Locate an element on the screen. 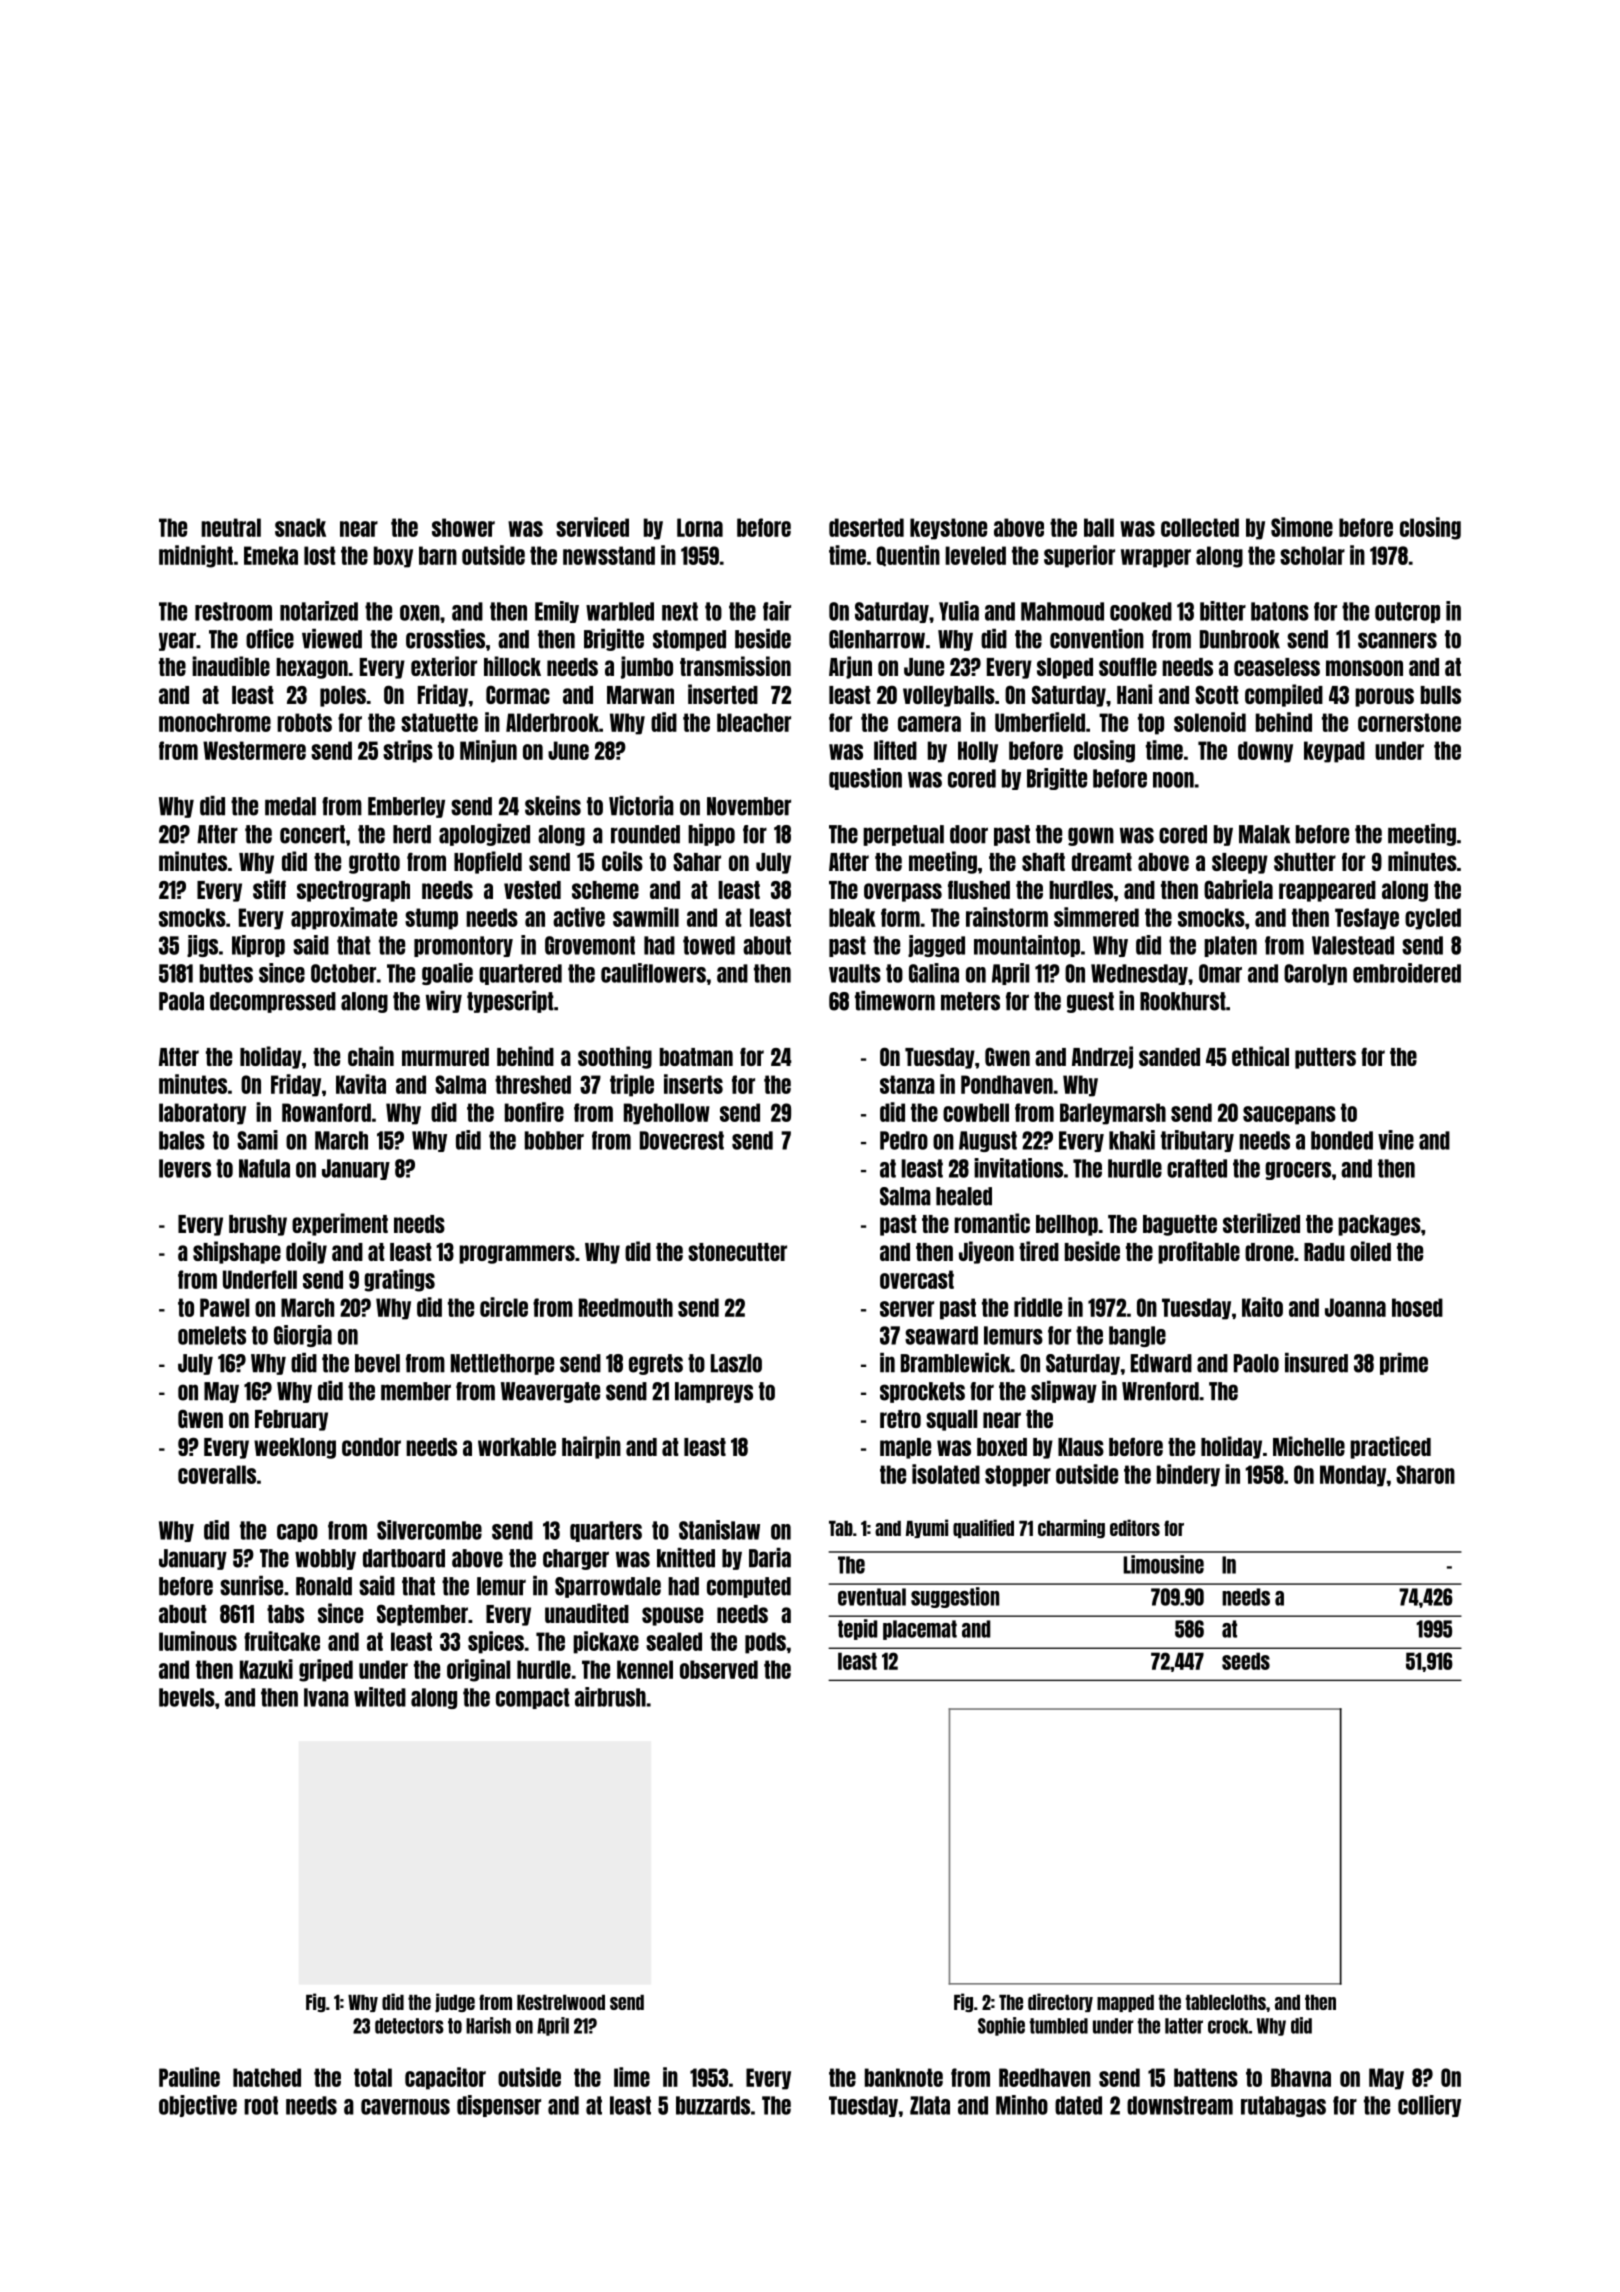 The image size is (1620, 2292). insured is located at coordinates (1316, 1363).
